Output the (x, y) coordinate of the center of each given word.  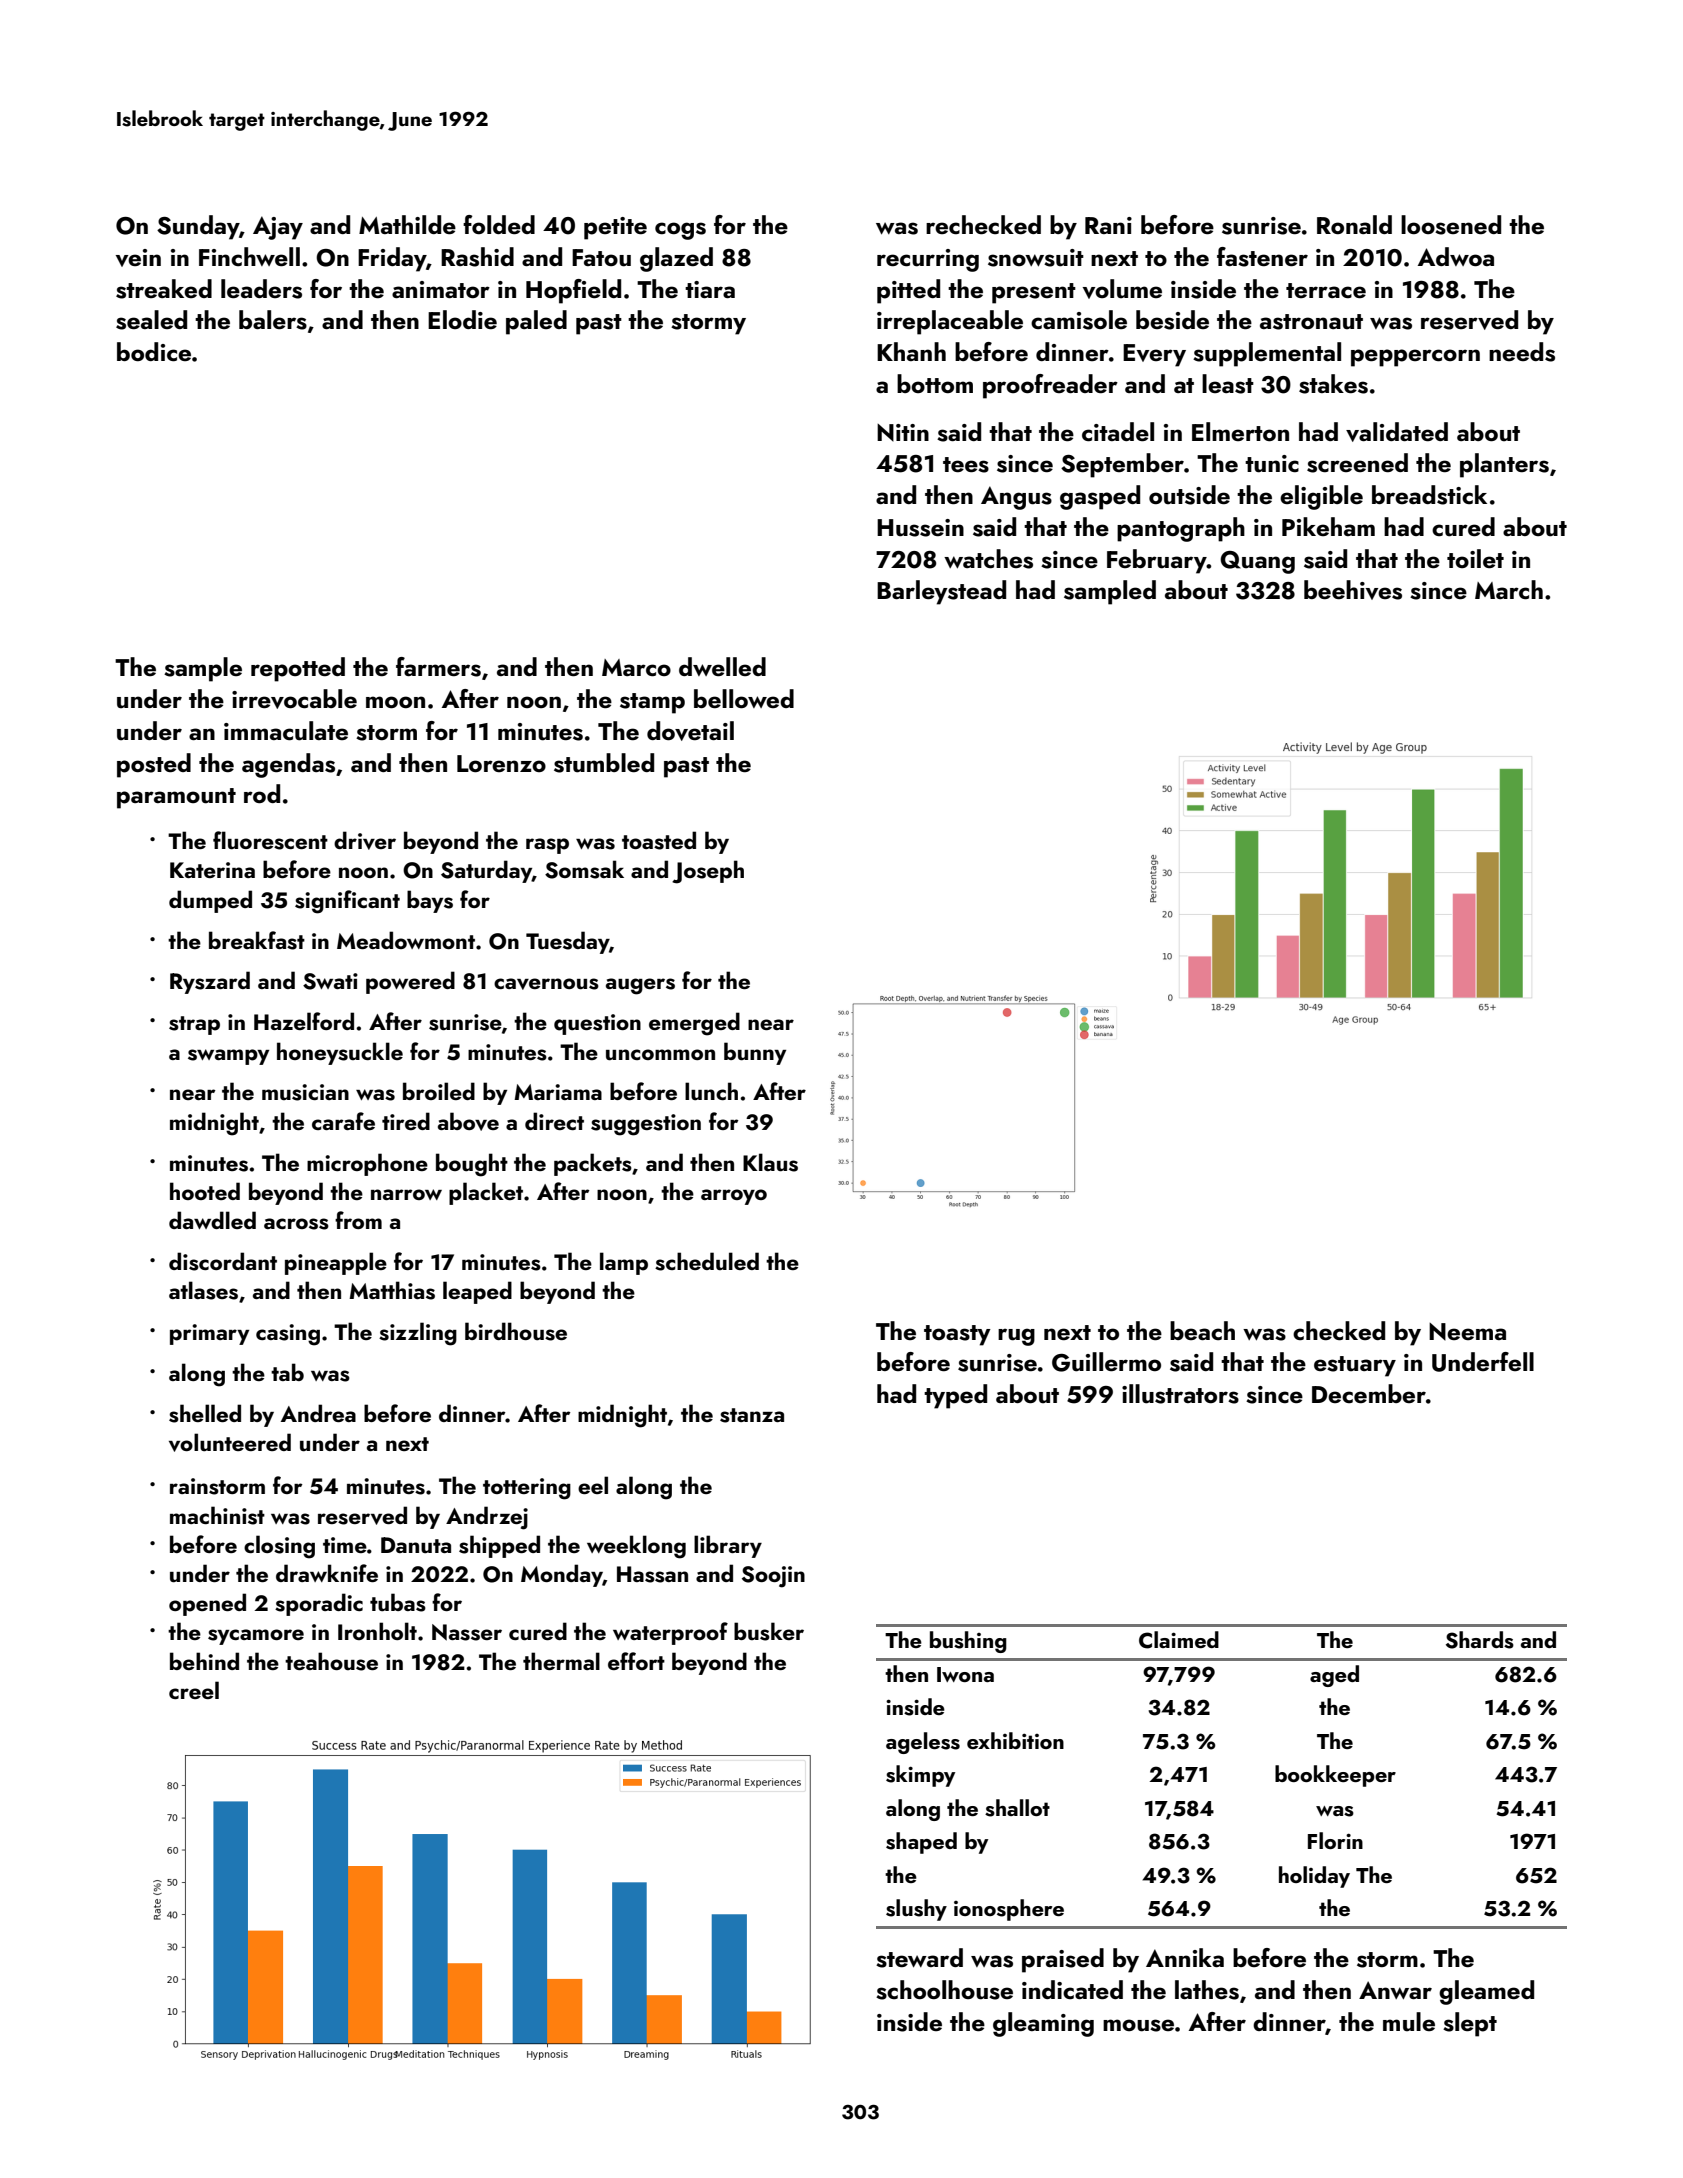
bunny (755, 1053)
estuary (1355, 1366)
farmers (438, 667)
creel (194, 1690)
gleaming (1043, 2024)
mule (1409, 2022)
